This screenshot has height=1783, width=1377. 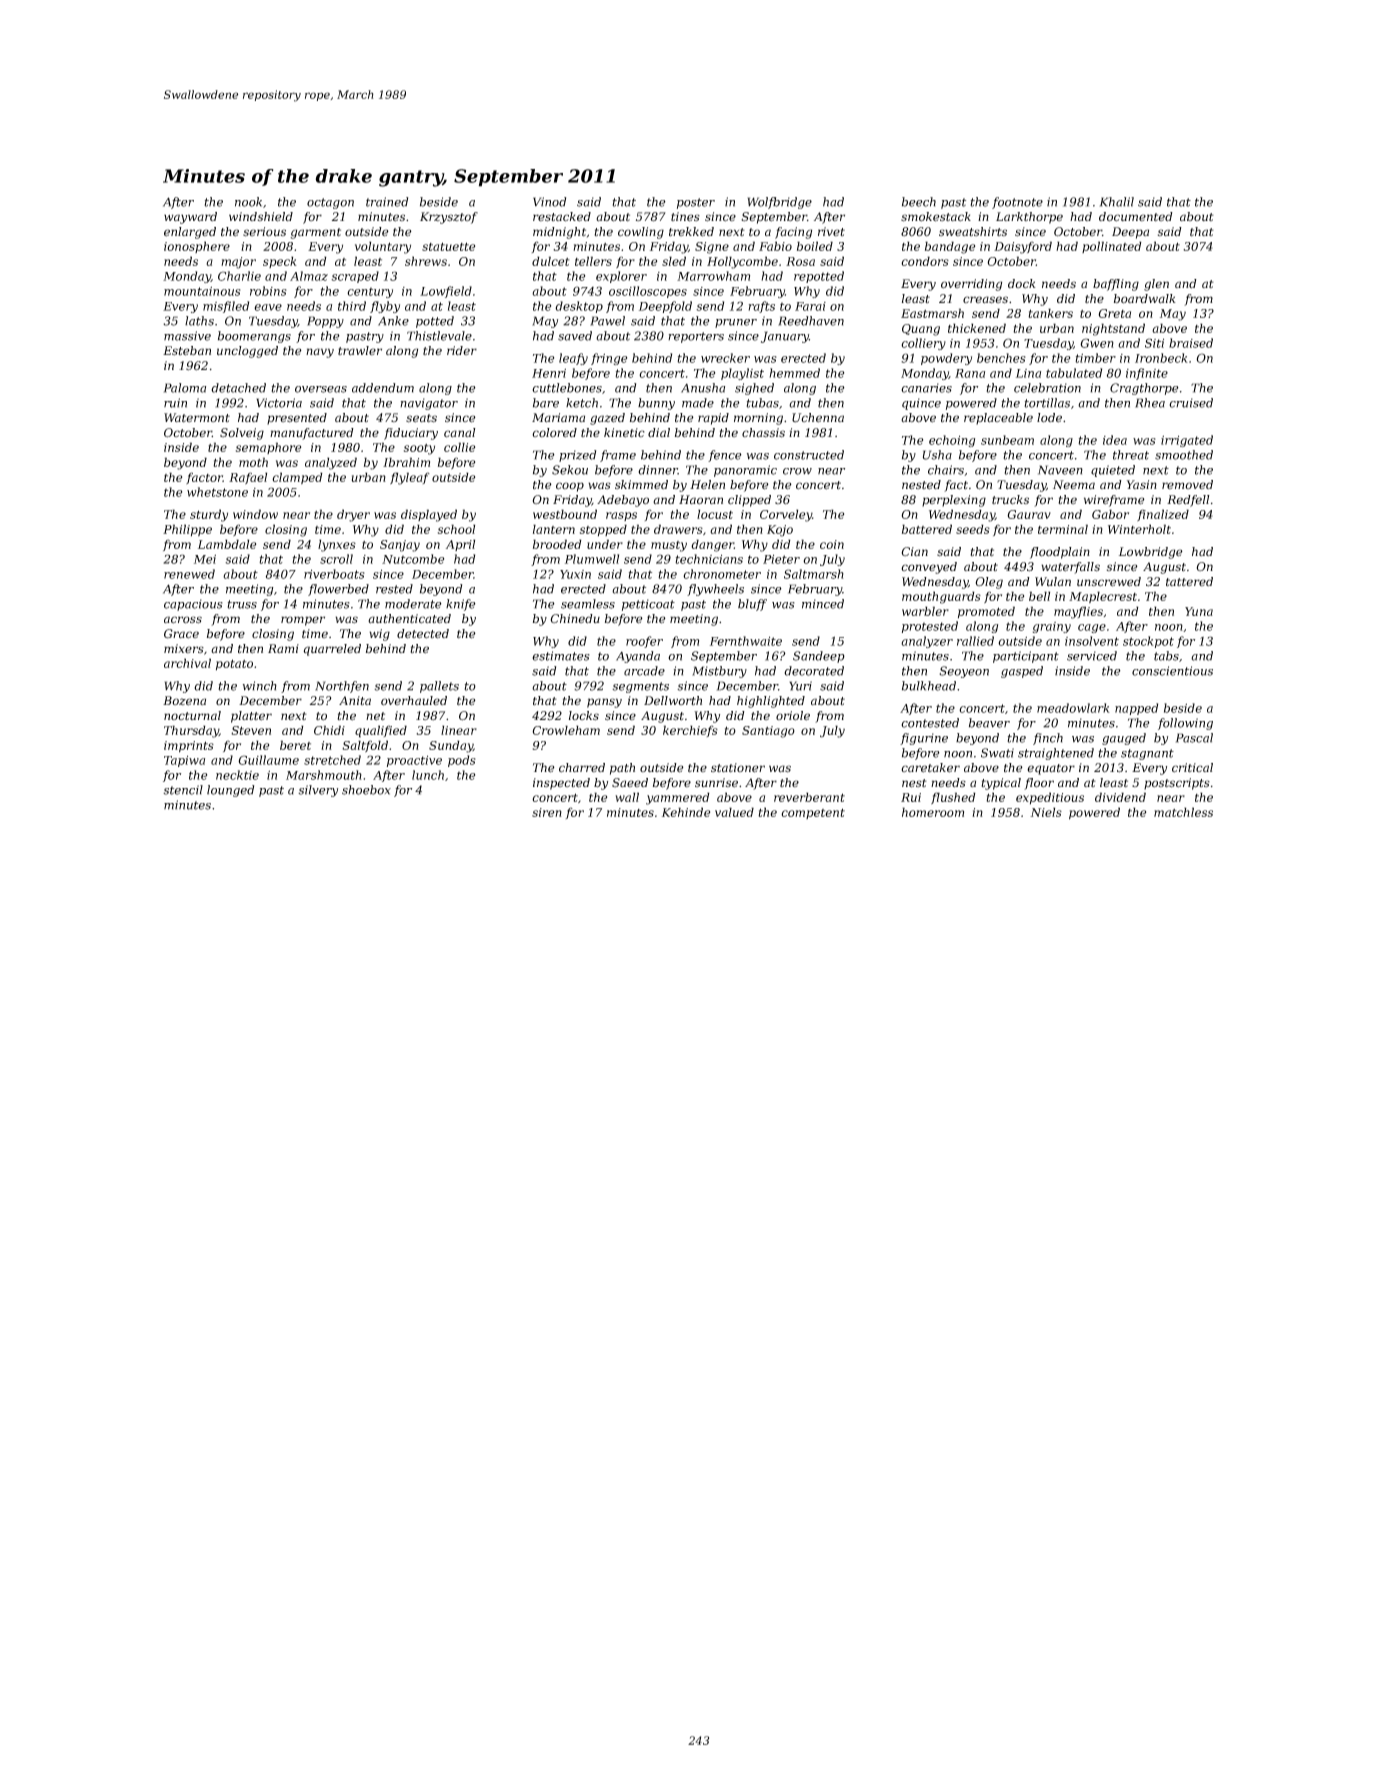 What do you see at coordinates (941, 597) in the screenshot?
I see `mouthguards` at bounding box center [941, 597].
